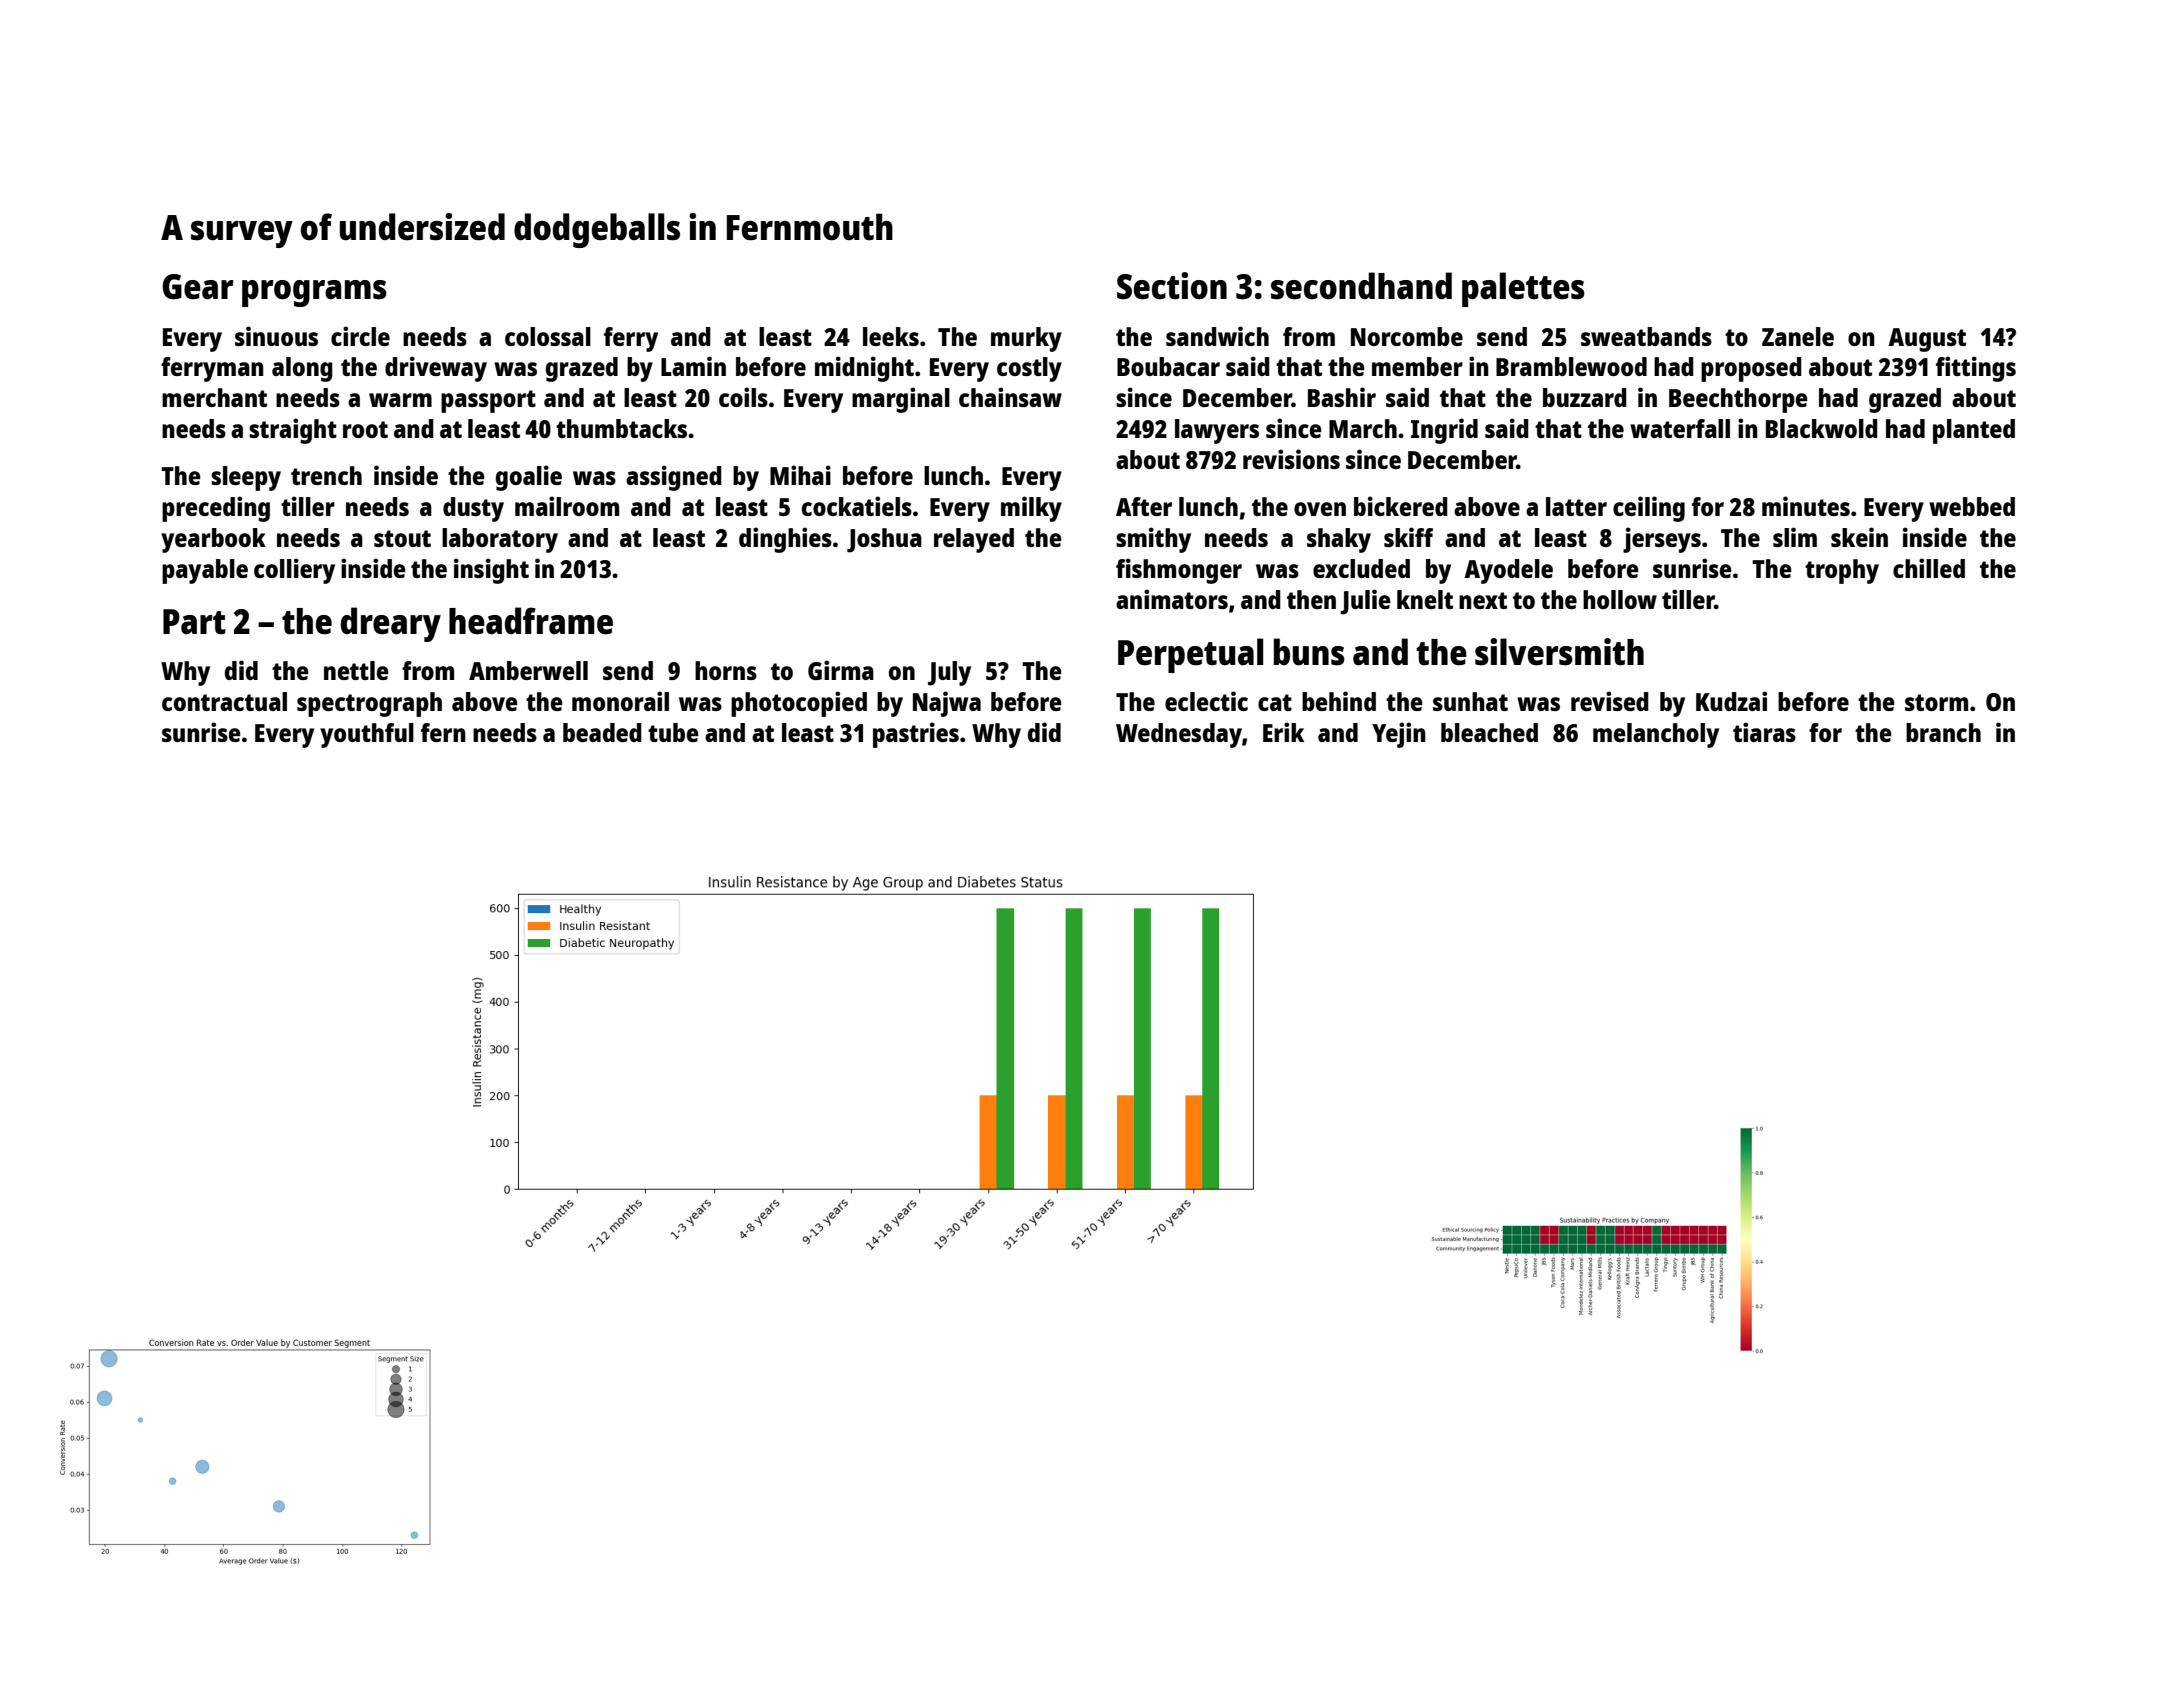  What do you see at coordinates (367, 735) in the screenshot?
I see `youthful` at bounding box center [367, 735].
